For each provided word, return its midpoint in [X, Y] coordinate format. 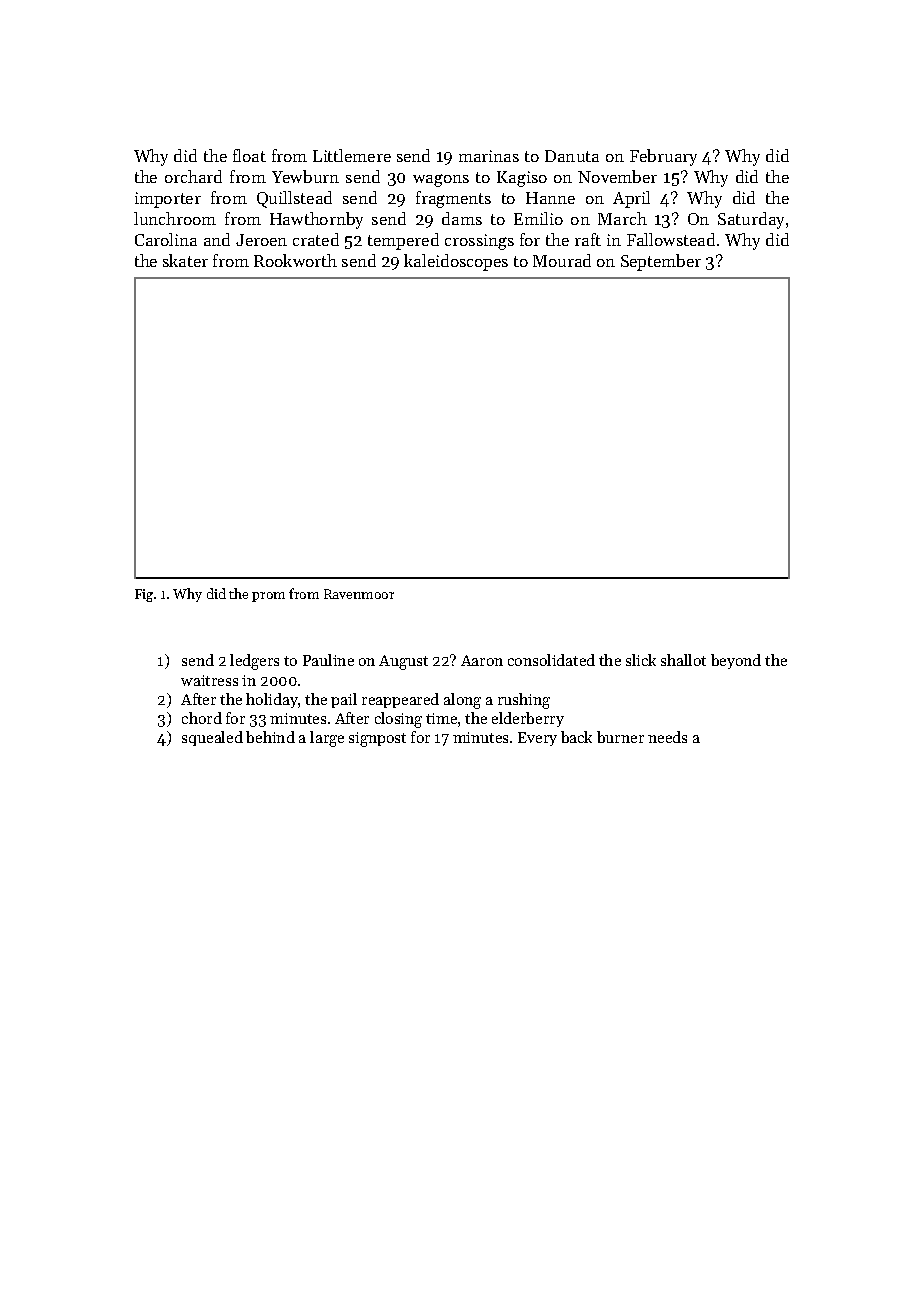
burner [620, 737]
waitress [209, 680]
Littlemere [352, 155]
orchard [193, 176]
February [663, 157]
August [403, 662]
